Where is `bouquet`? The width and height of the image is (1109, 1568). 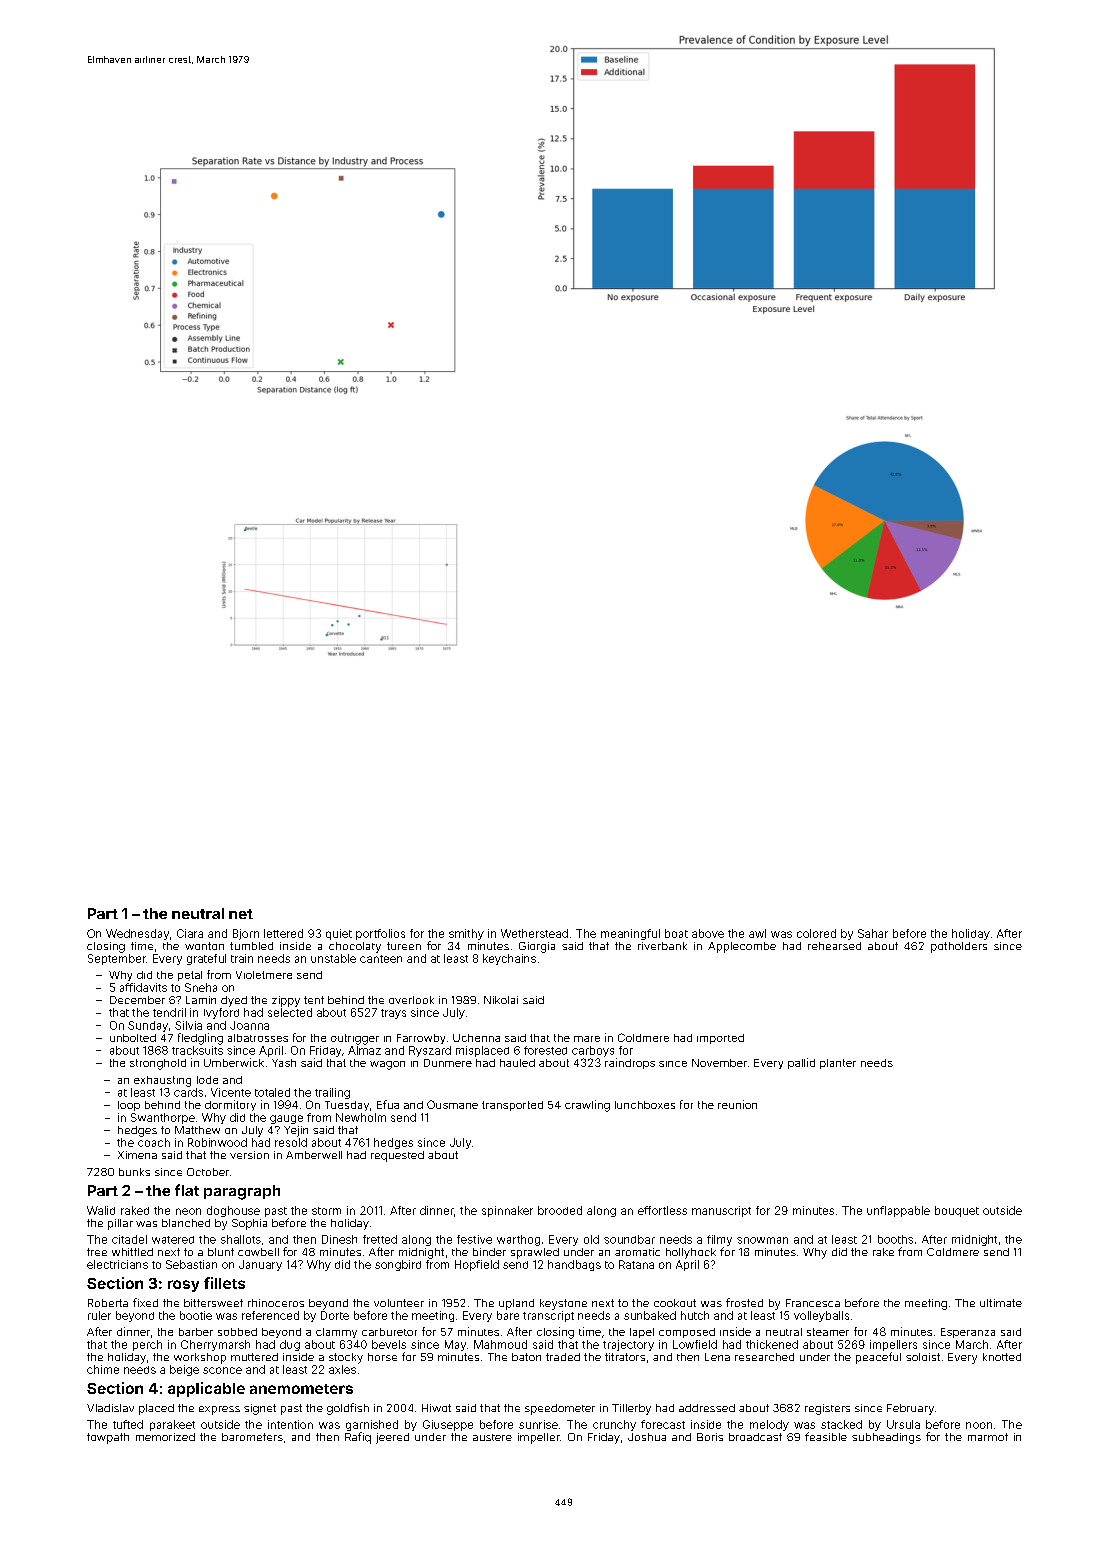 bouquet is located at coordinates (957, 1211).
